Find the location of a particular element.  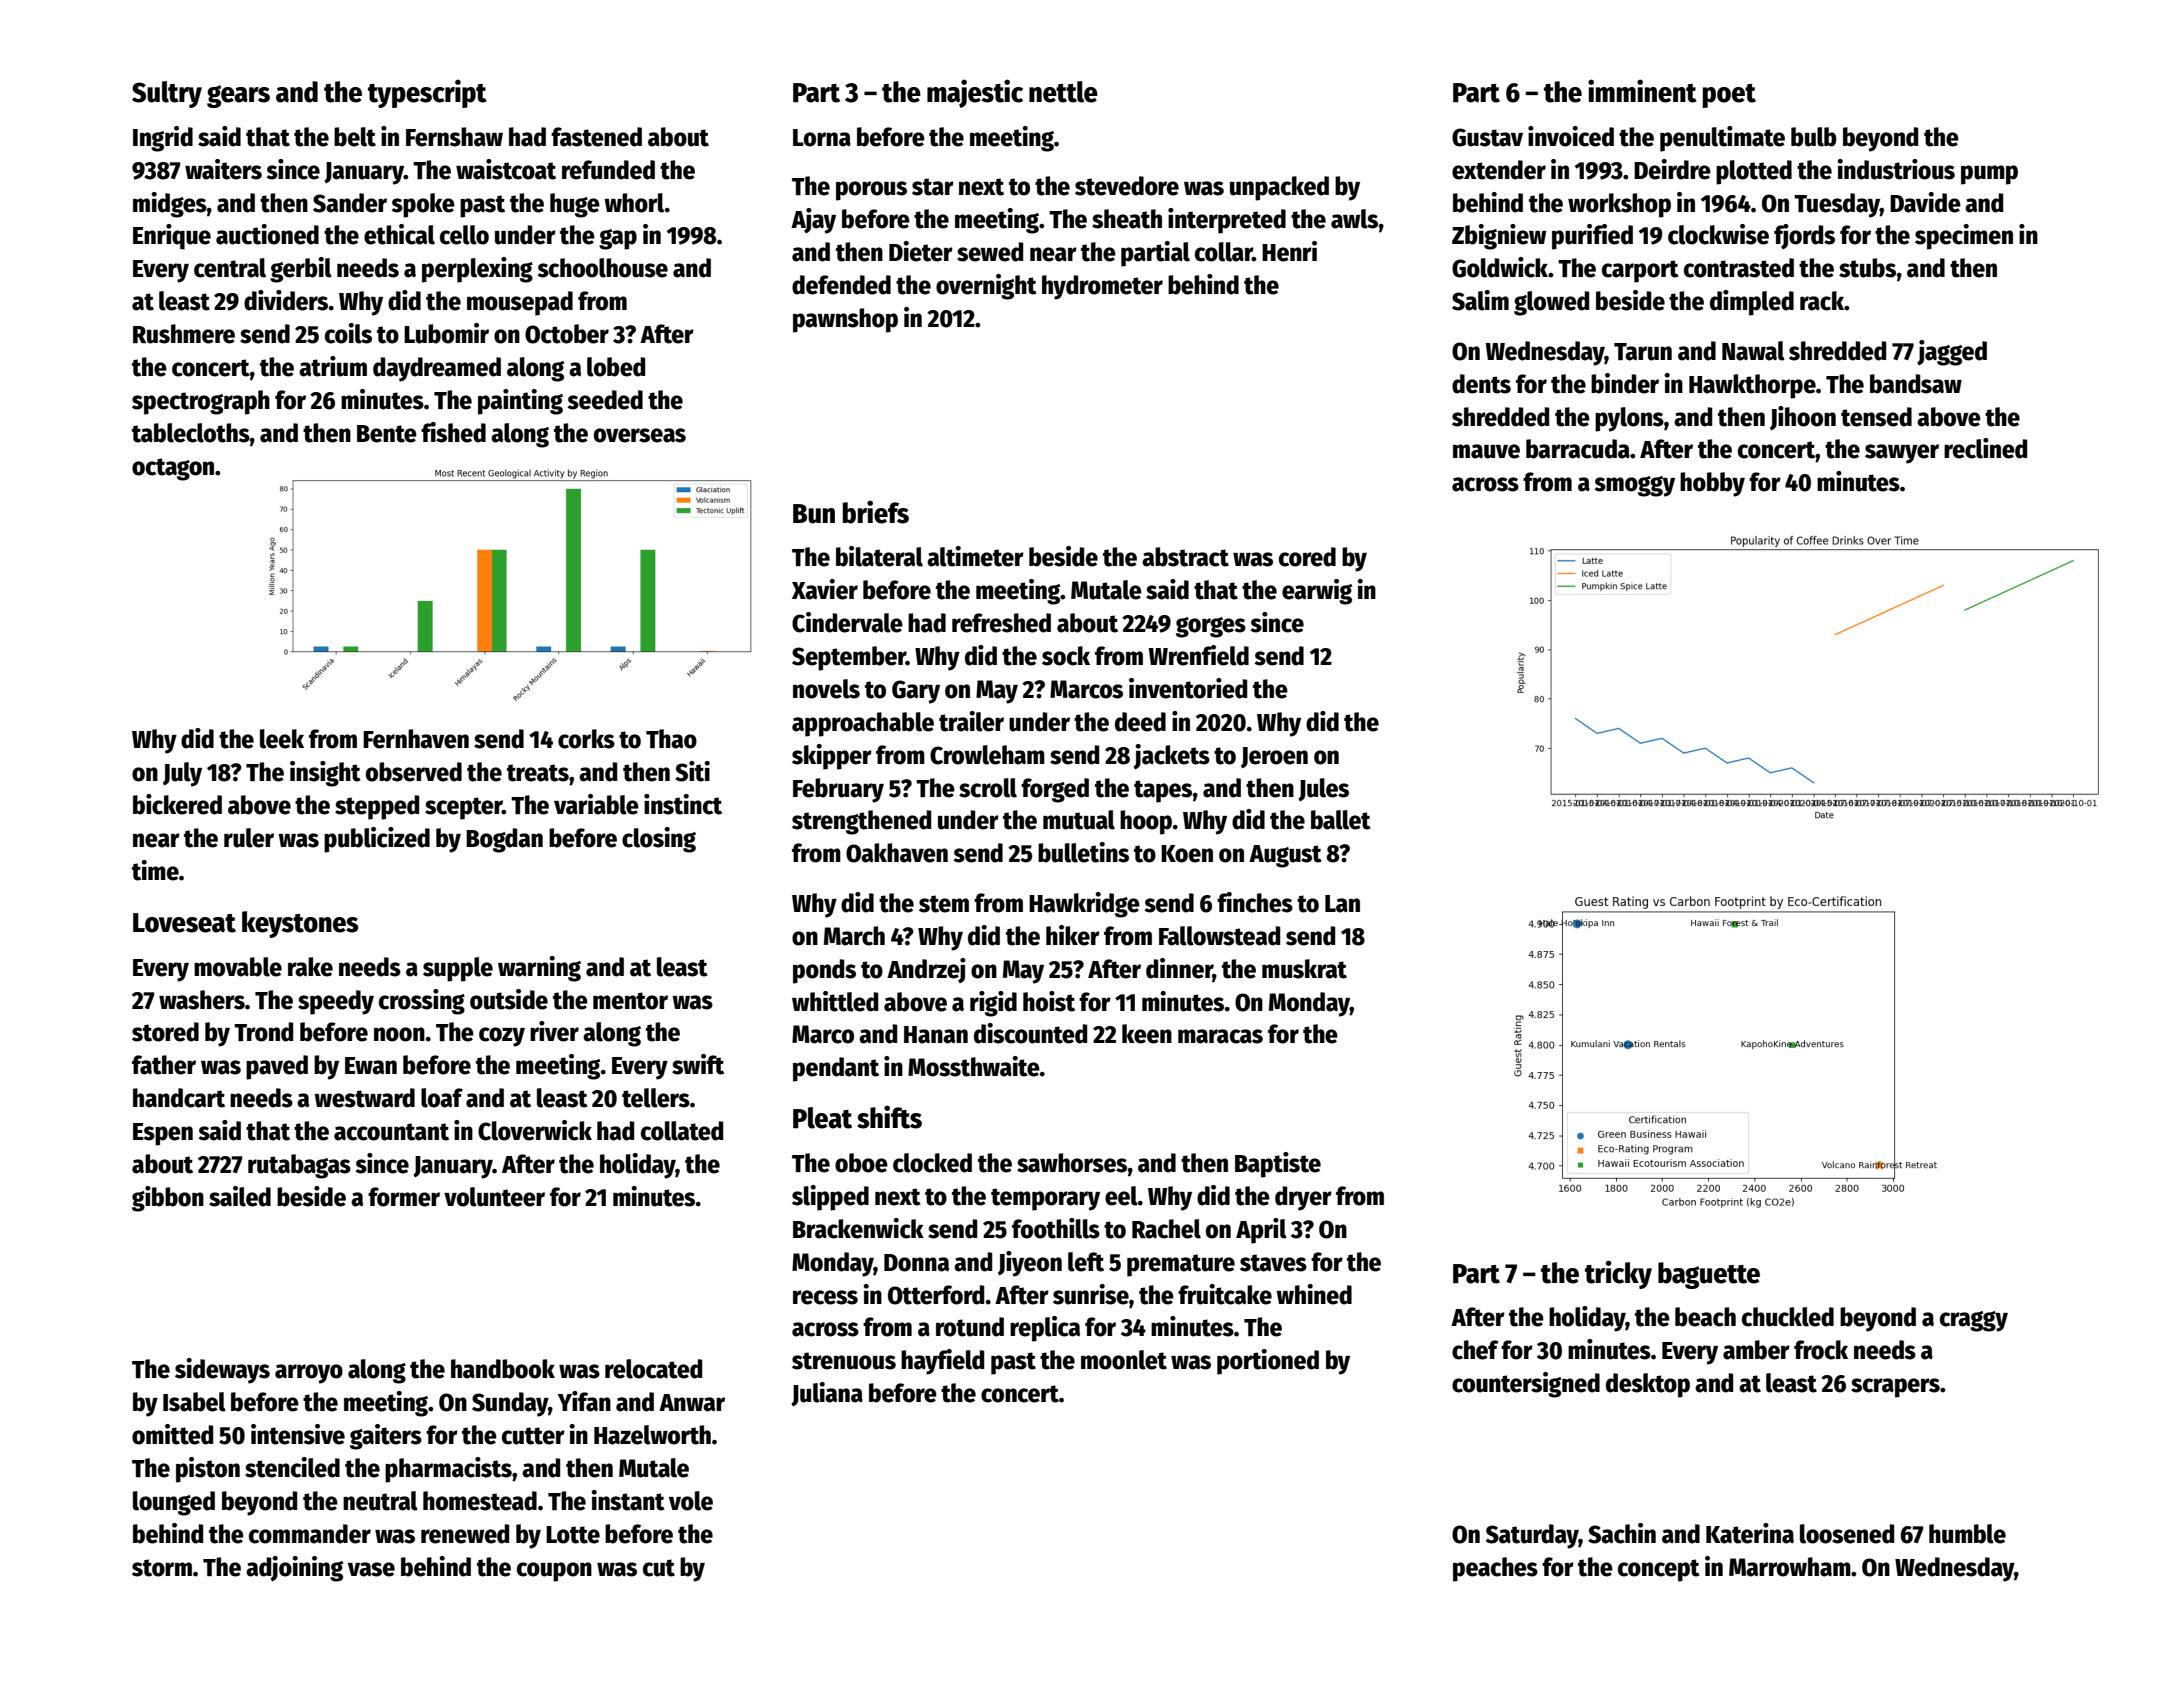

nettle is located at coordinates (1063, 92).
